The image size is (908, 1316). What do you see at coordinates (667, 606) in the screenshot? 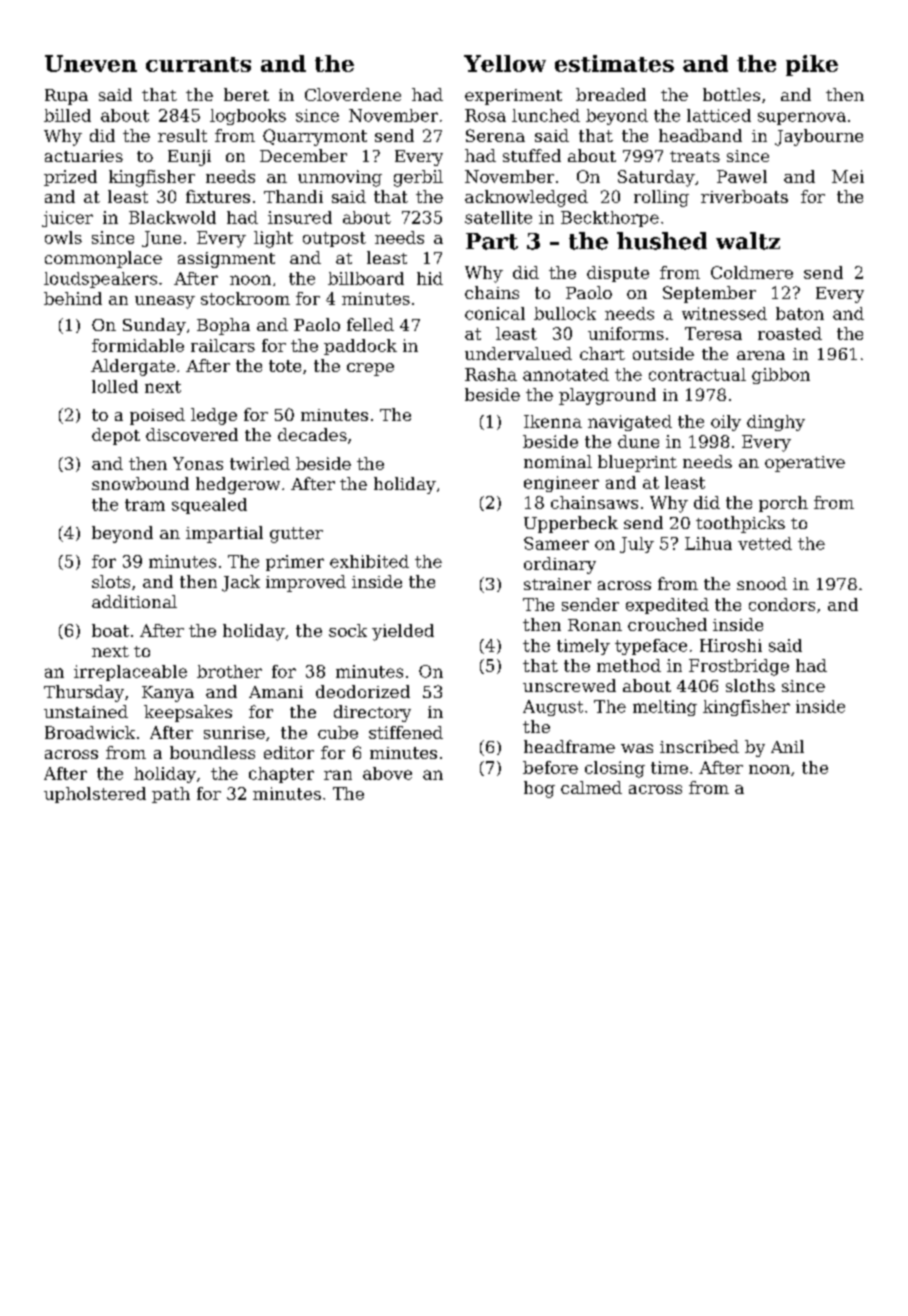
I see `expedited` at bounding box center [667, 606].
